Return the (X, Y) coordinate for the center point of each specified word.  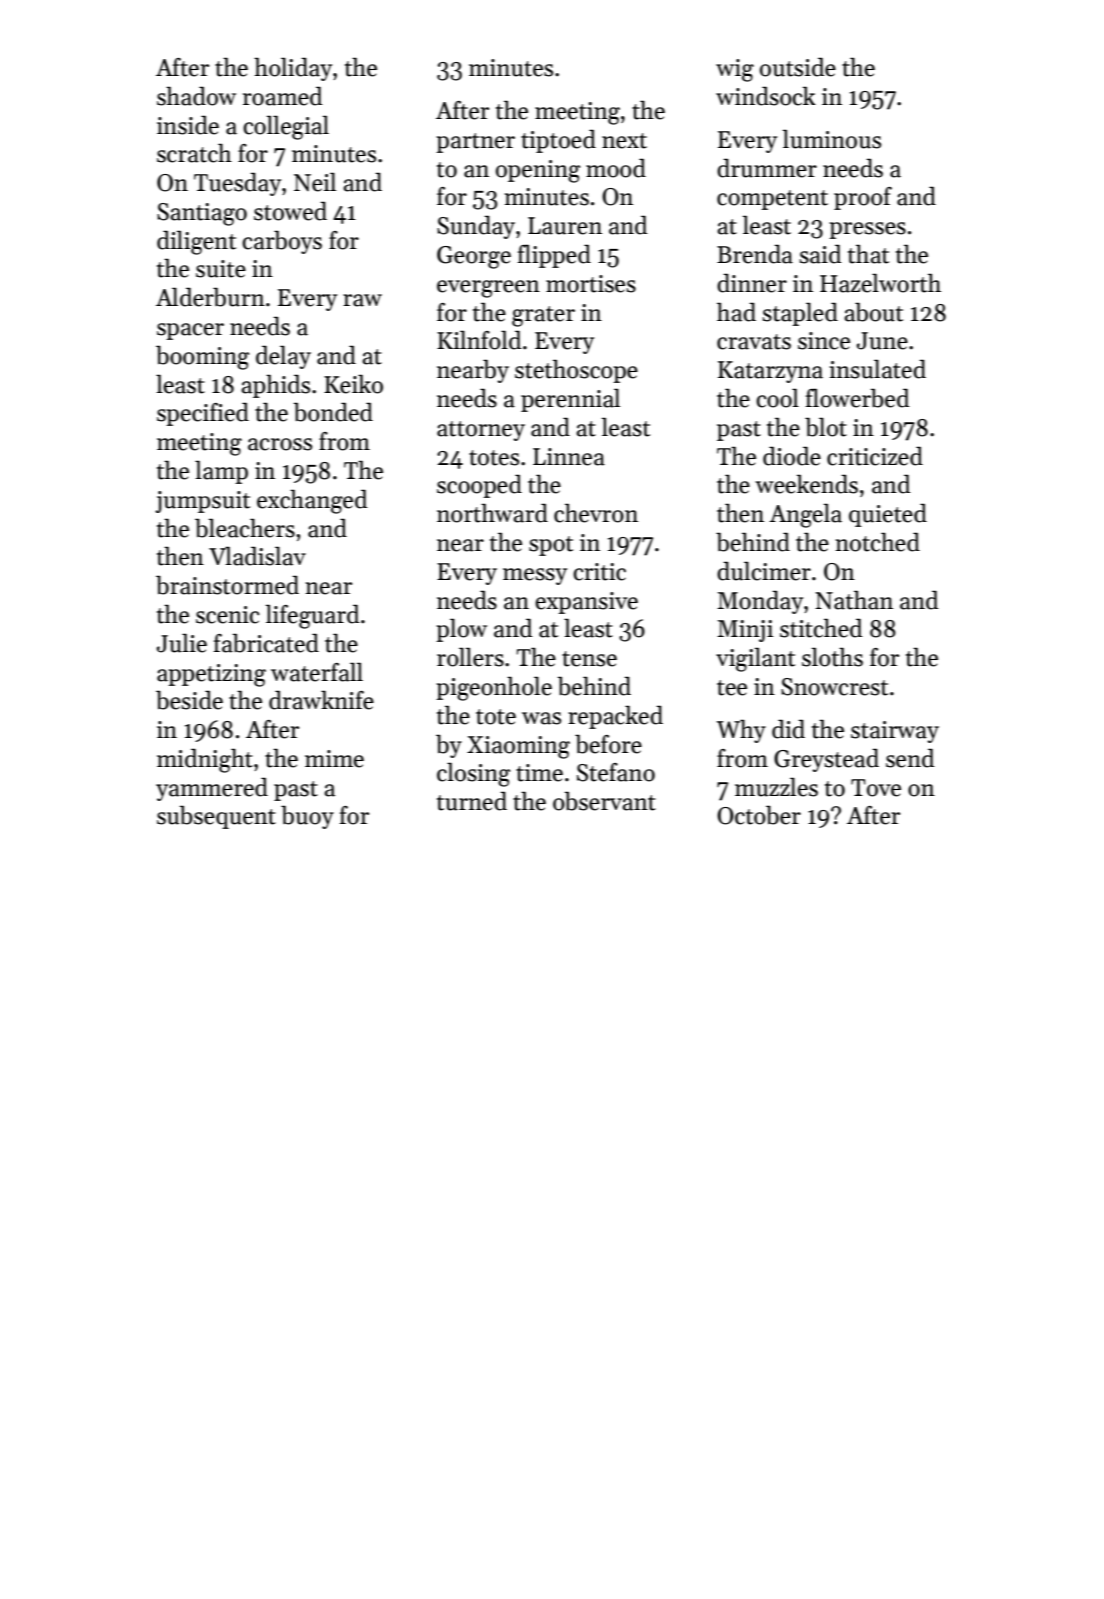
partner (475, 143)
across (280, 444)
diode (792, 456)
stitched (821, 628)
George (474, 257)
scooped (479, 486)
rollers (470, 657)
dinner (752, 283)
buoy (307, 817)
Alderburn (210, 297)
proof (863, 198)
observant (604, 801)
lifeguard (312, 616)
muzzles (776, 787)
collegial (286, 127)
